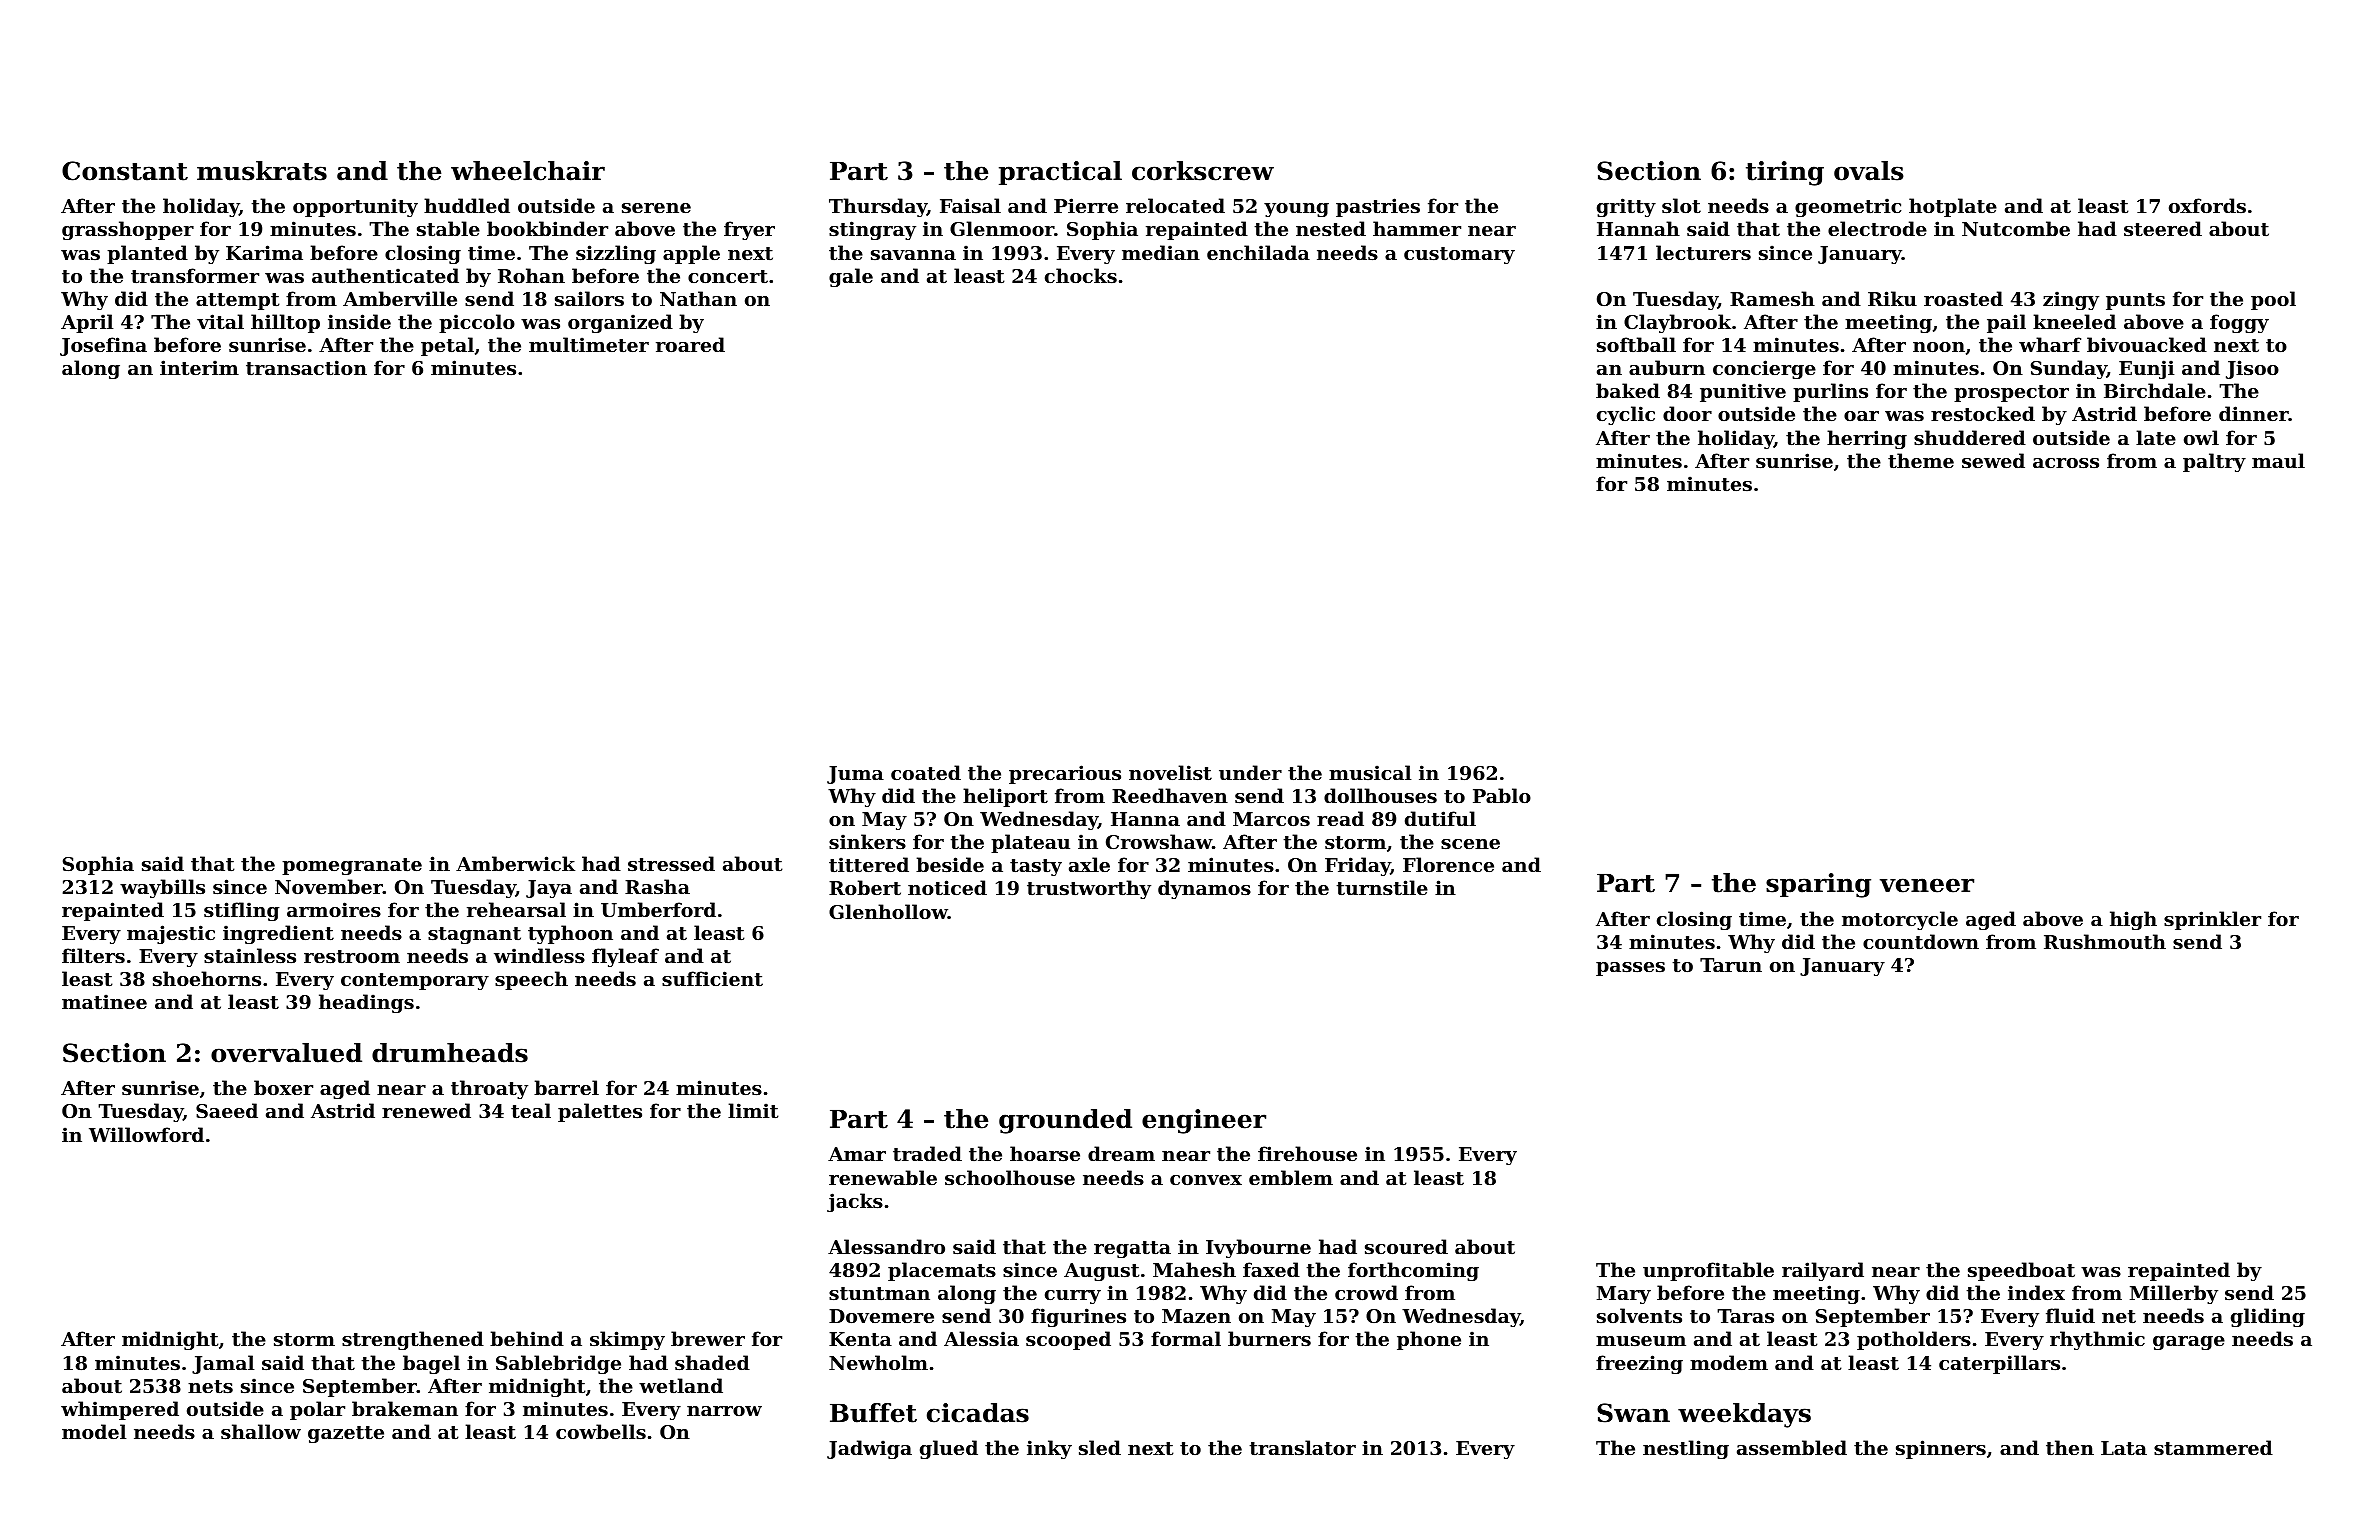 This image has width=2380, height=1540. I want to click on wheelchair, so click(528, 171).
